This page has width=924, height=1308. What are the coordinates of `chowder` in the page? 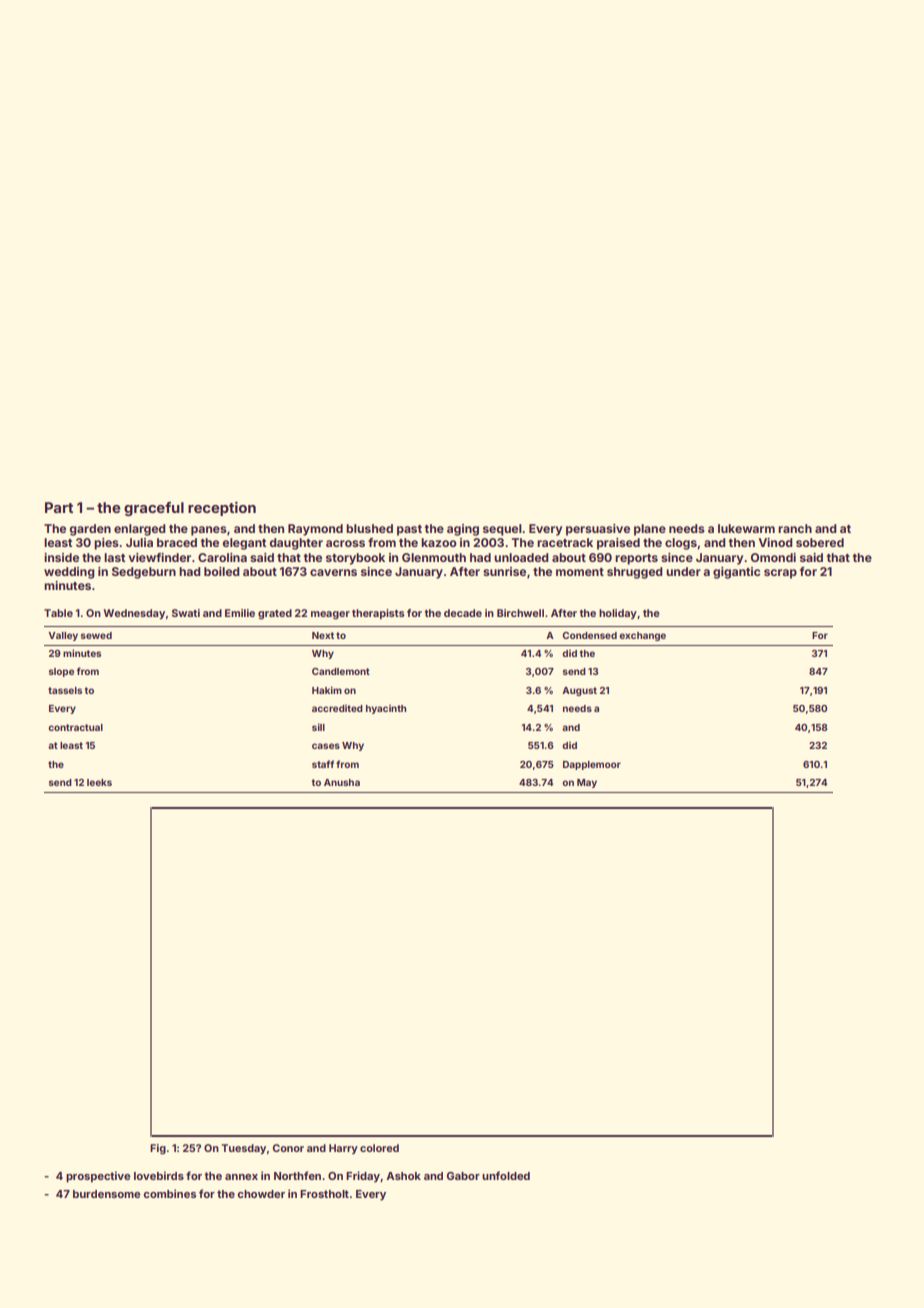 It's located at (261, 1194).
